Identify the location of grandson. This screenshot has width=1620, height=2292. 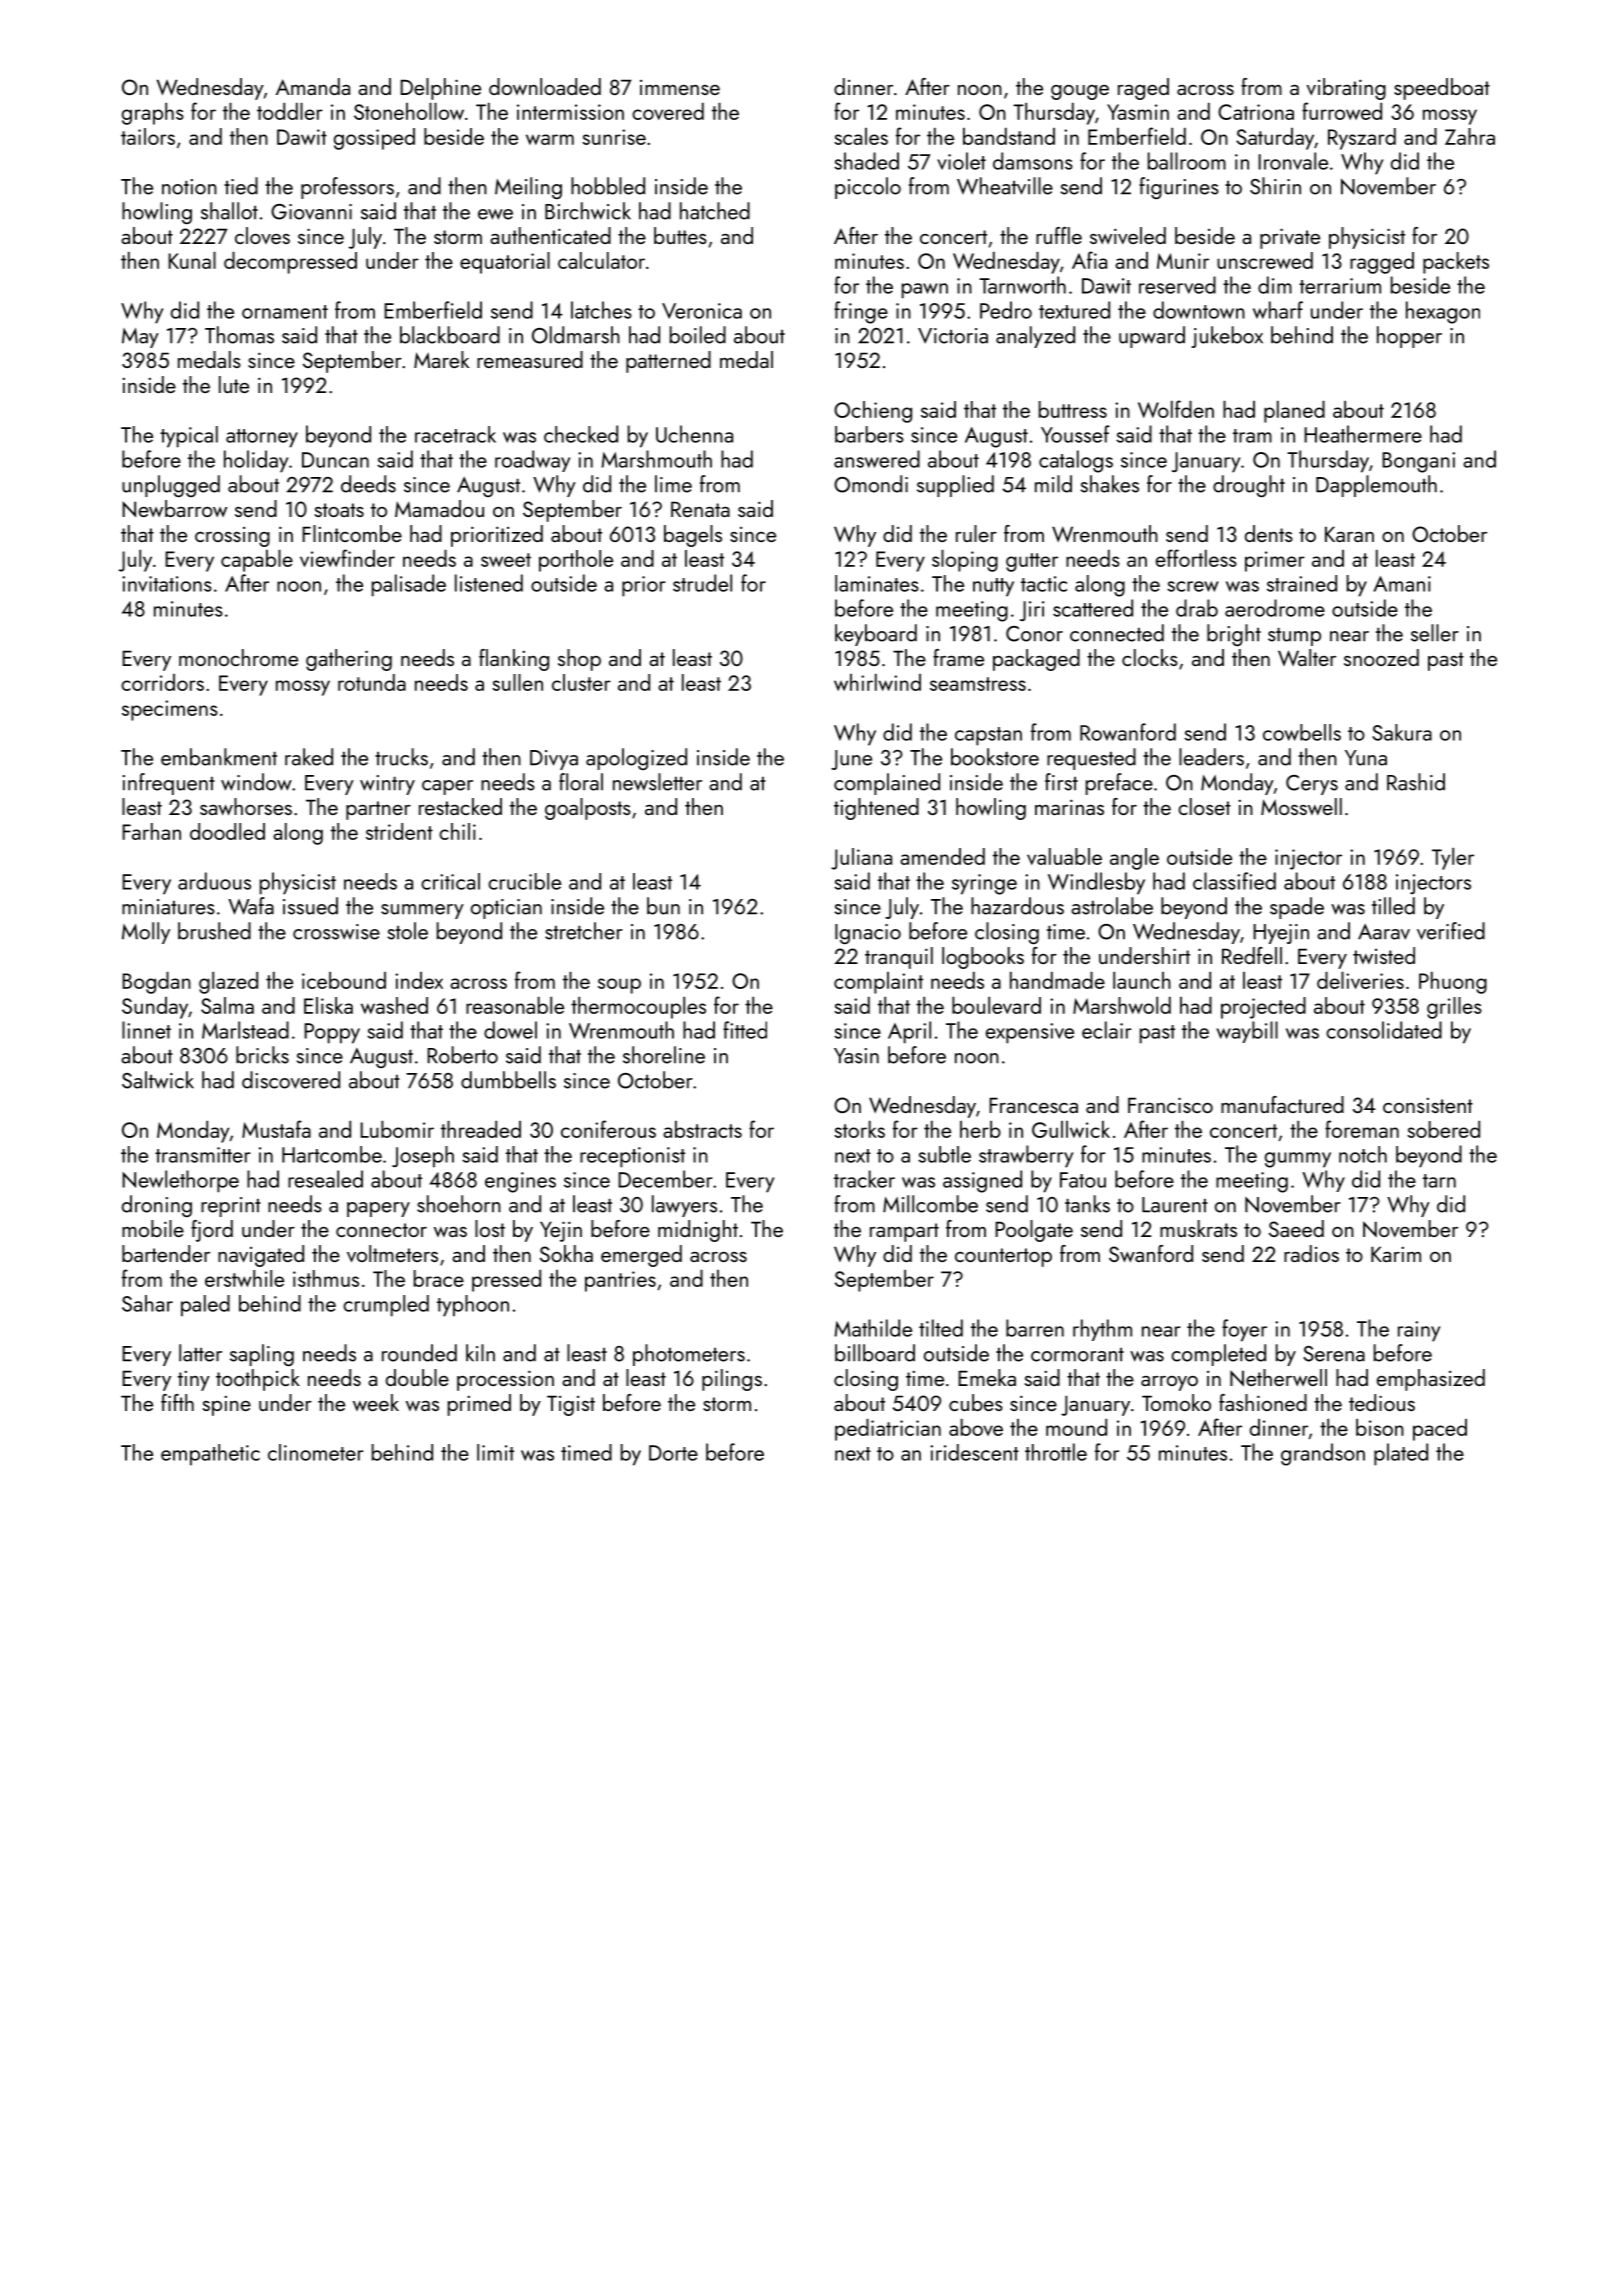
(1323, 1454).
